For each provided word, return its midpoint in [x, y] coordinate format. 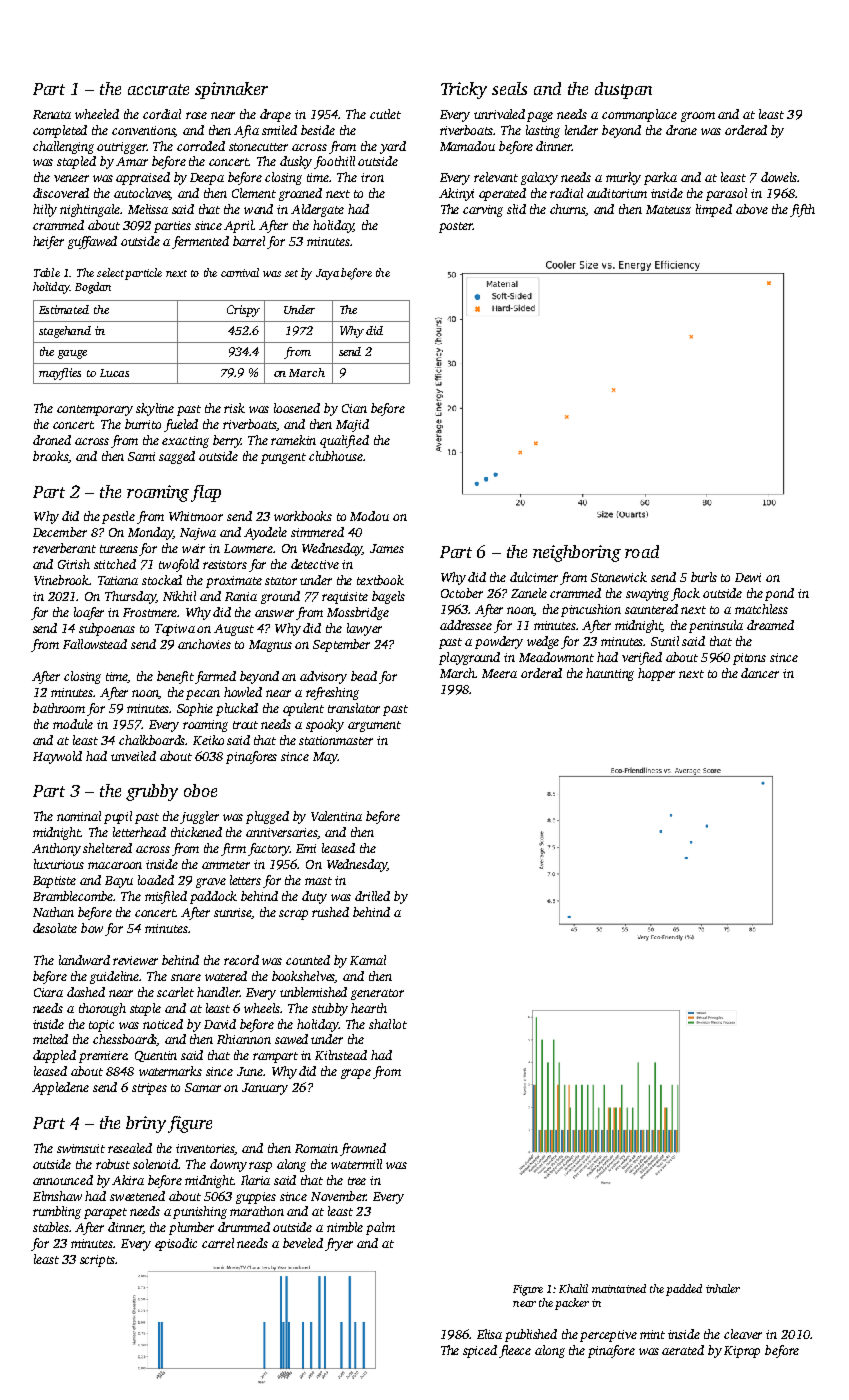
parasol [726, 194]
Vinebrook [61, 580]
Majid [352, 425]
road [642, 551]
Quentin [156, 1056]
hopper [656, 674]
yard [393, 147]
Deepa [207, 179]
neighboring [577, 553]
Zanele [529, 593]
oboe [200, 790]
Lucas [114, 373]
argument [374, 726]
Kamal [368, 960]
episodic [176, 1244]
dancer [760, 673]
